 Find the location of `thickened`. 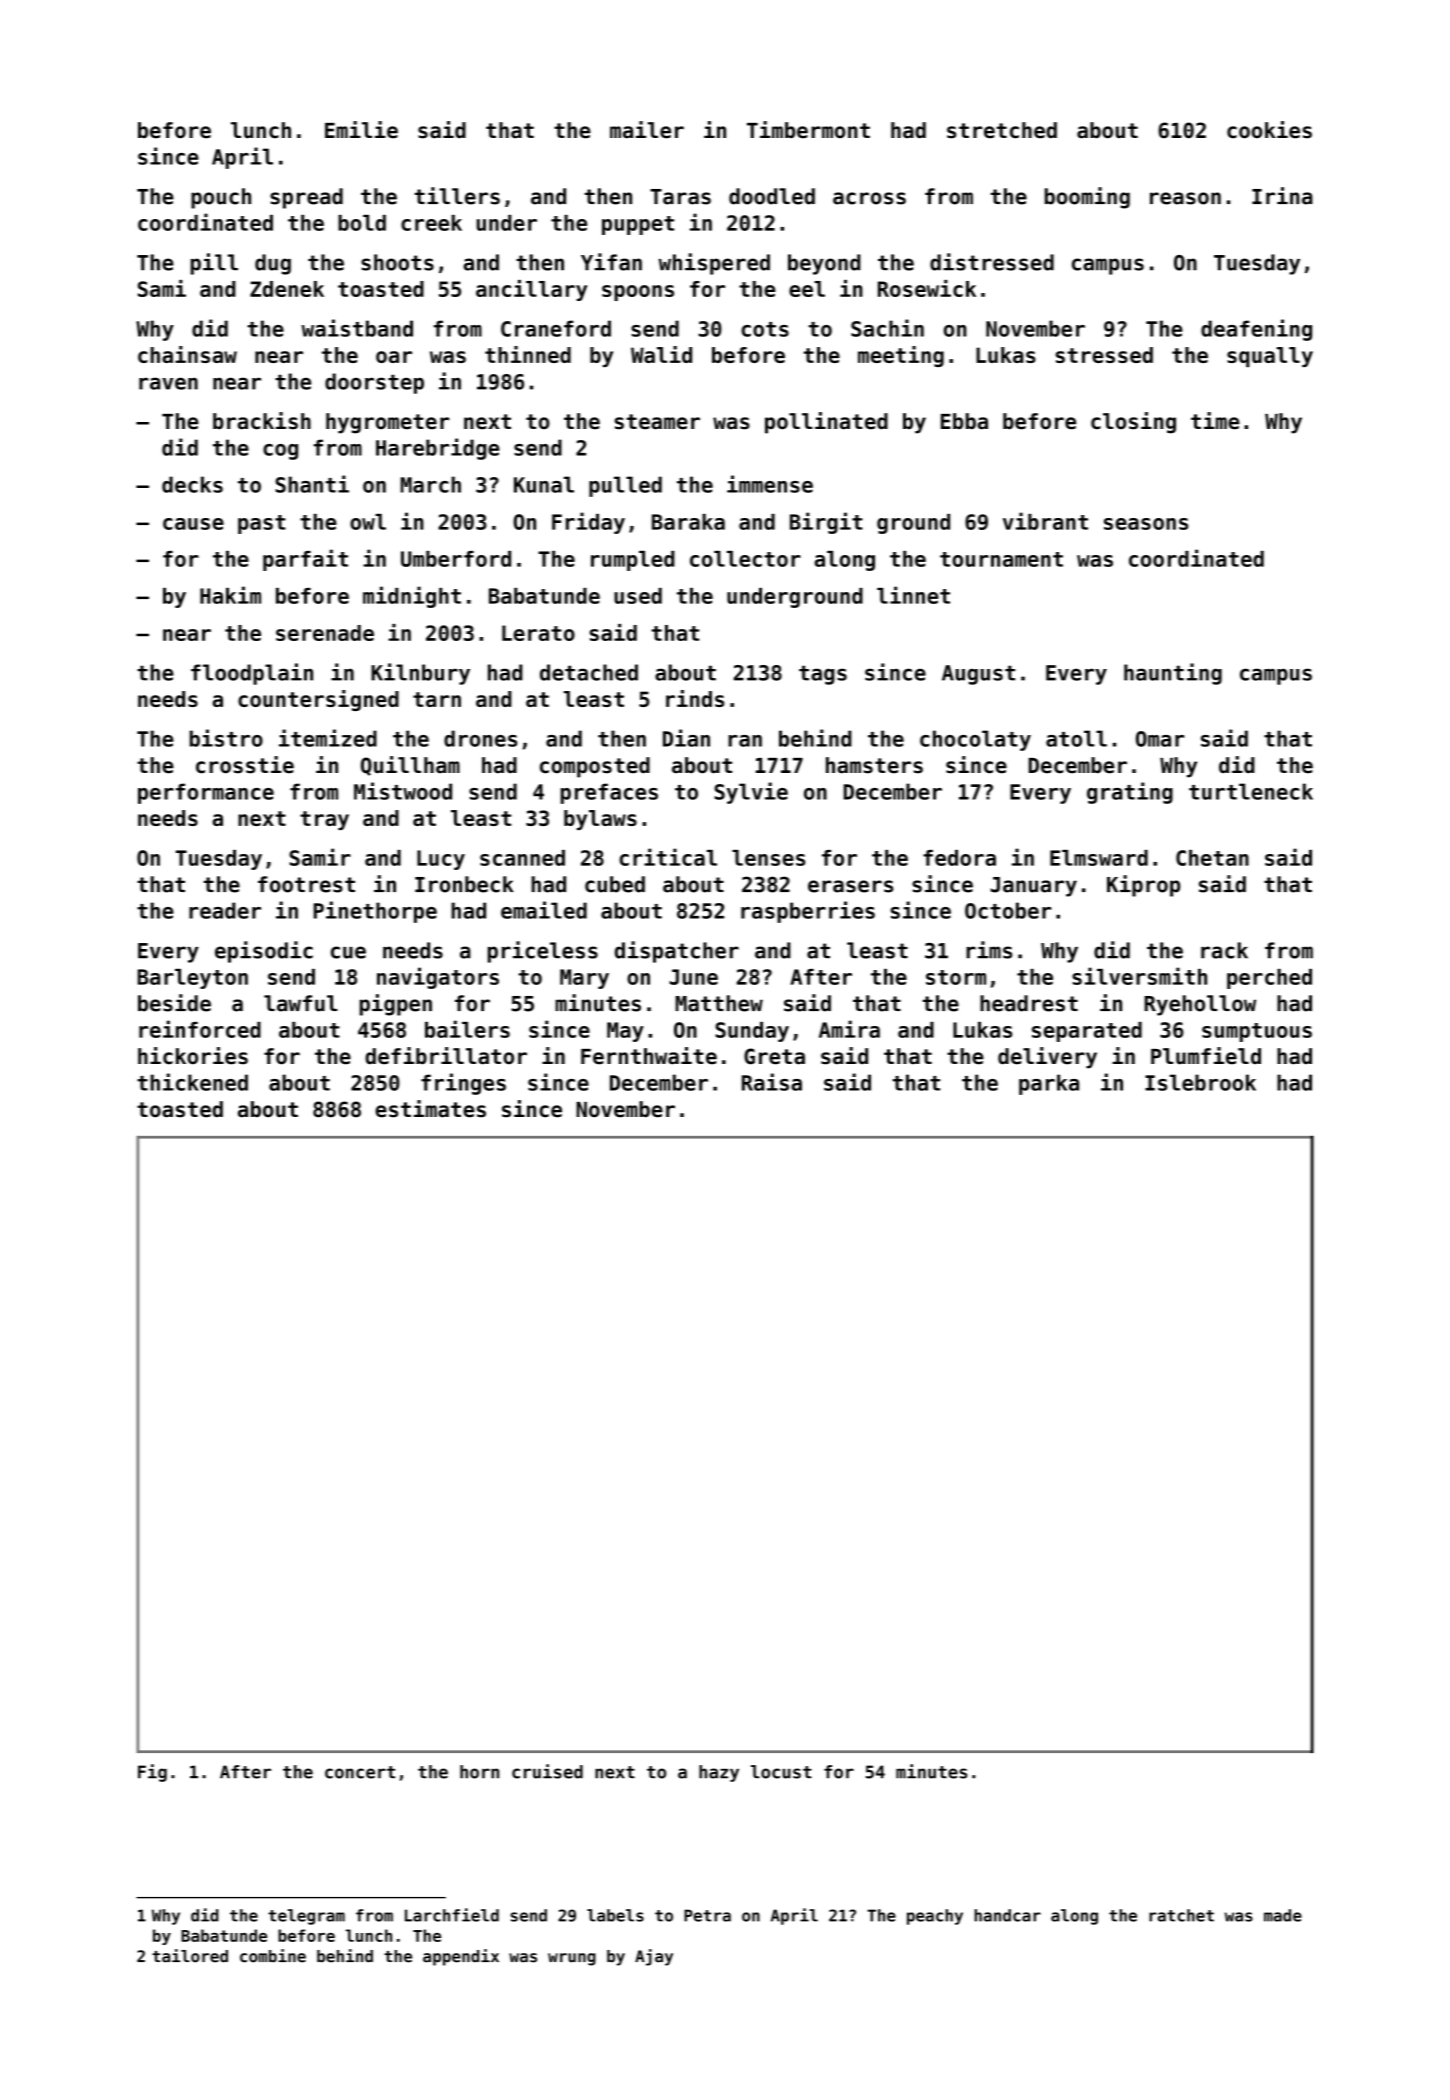

thickened is located at coordinates (192, 1082).
